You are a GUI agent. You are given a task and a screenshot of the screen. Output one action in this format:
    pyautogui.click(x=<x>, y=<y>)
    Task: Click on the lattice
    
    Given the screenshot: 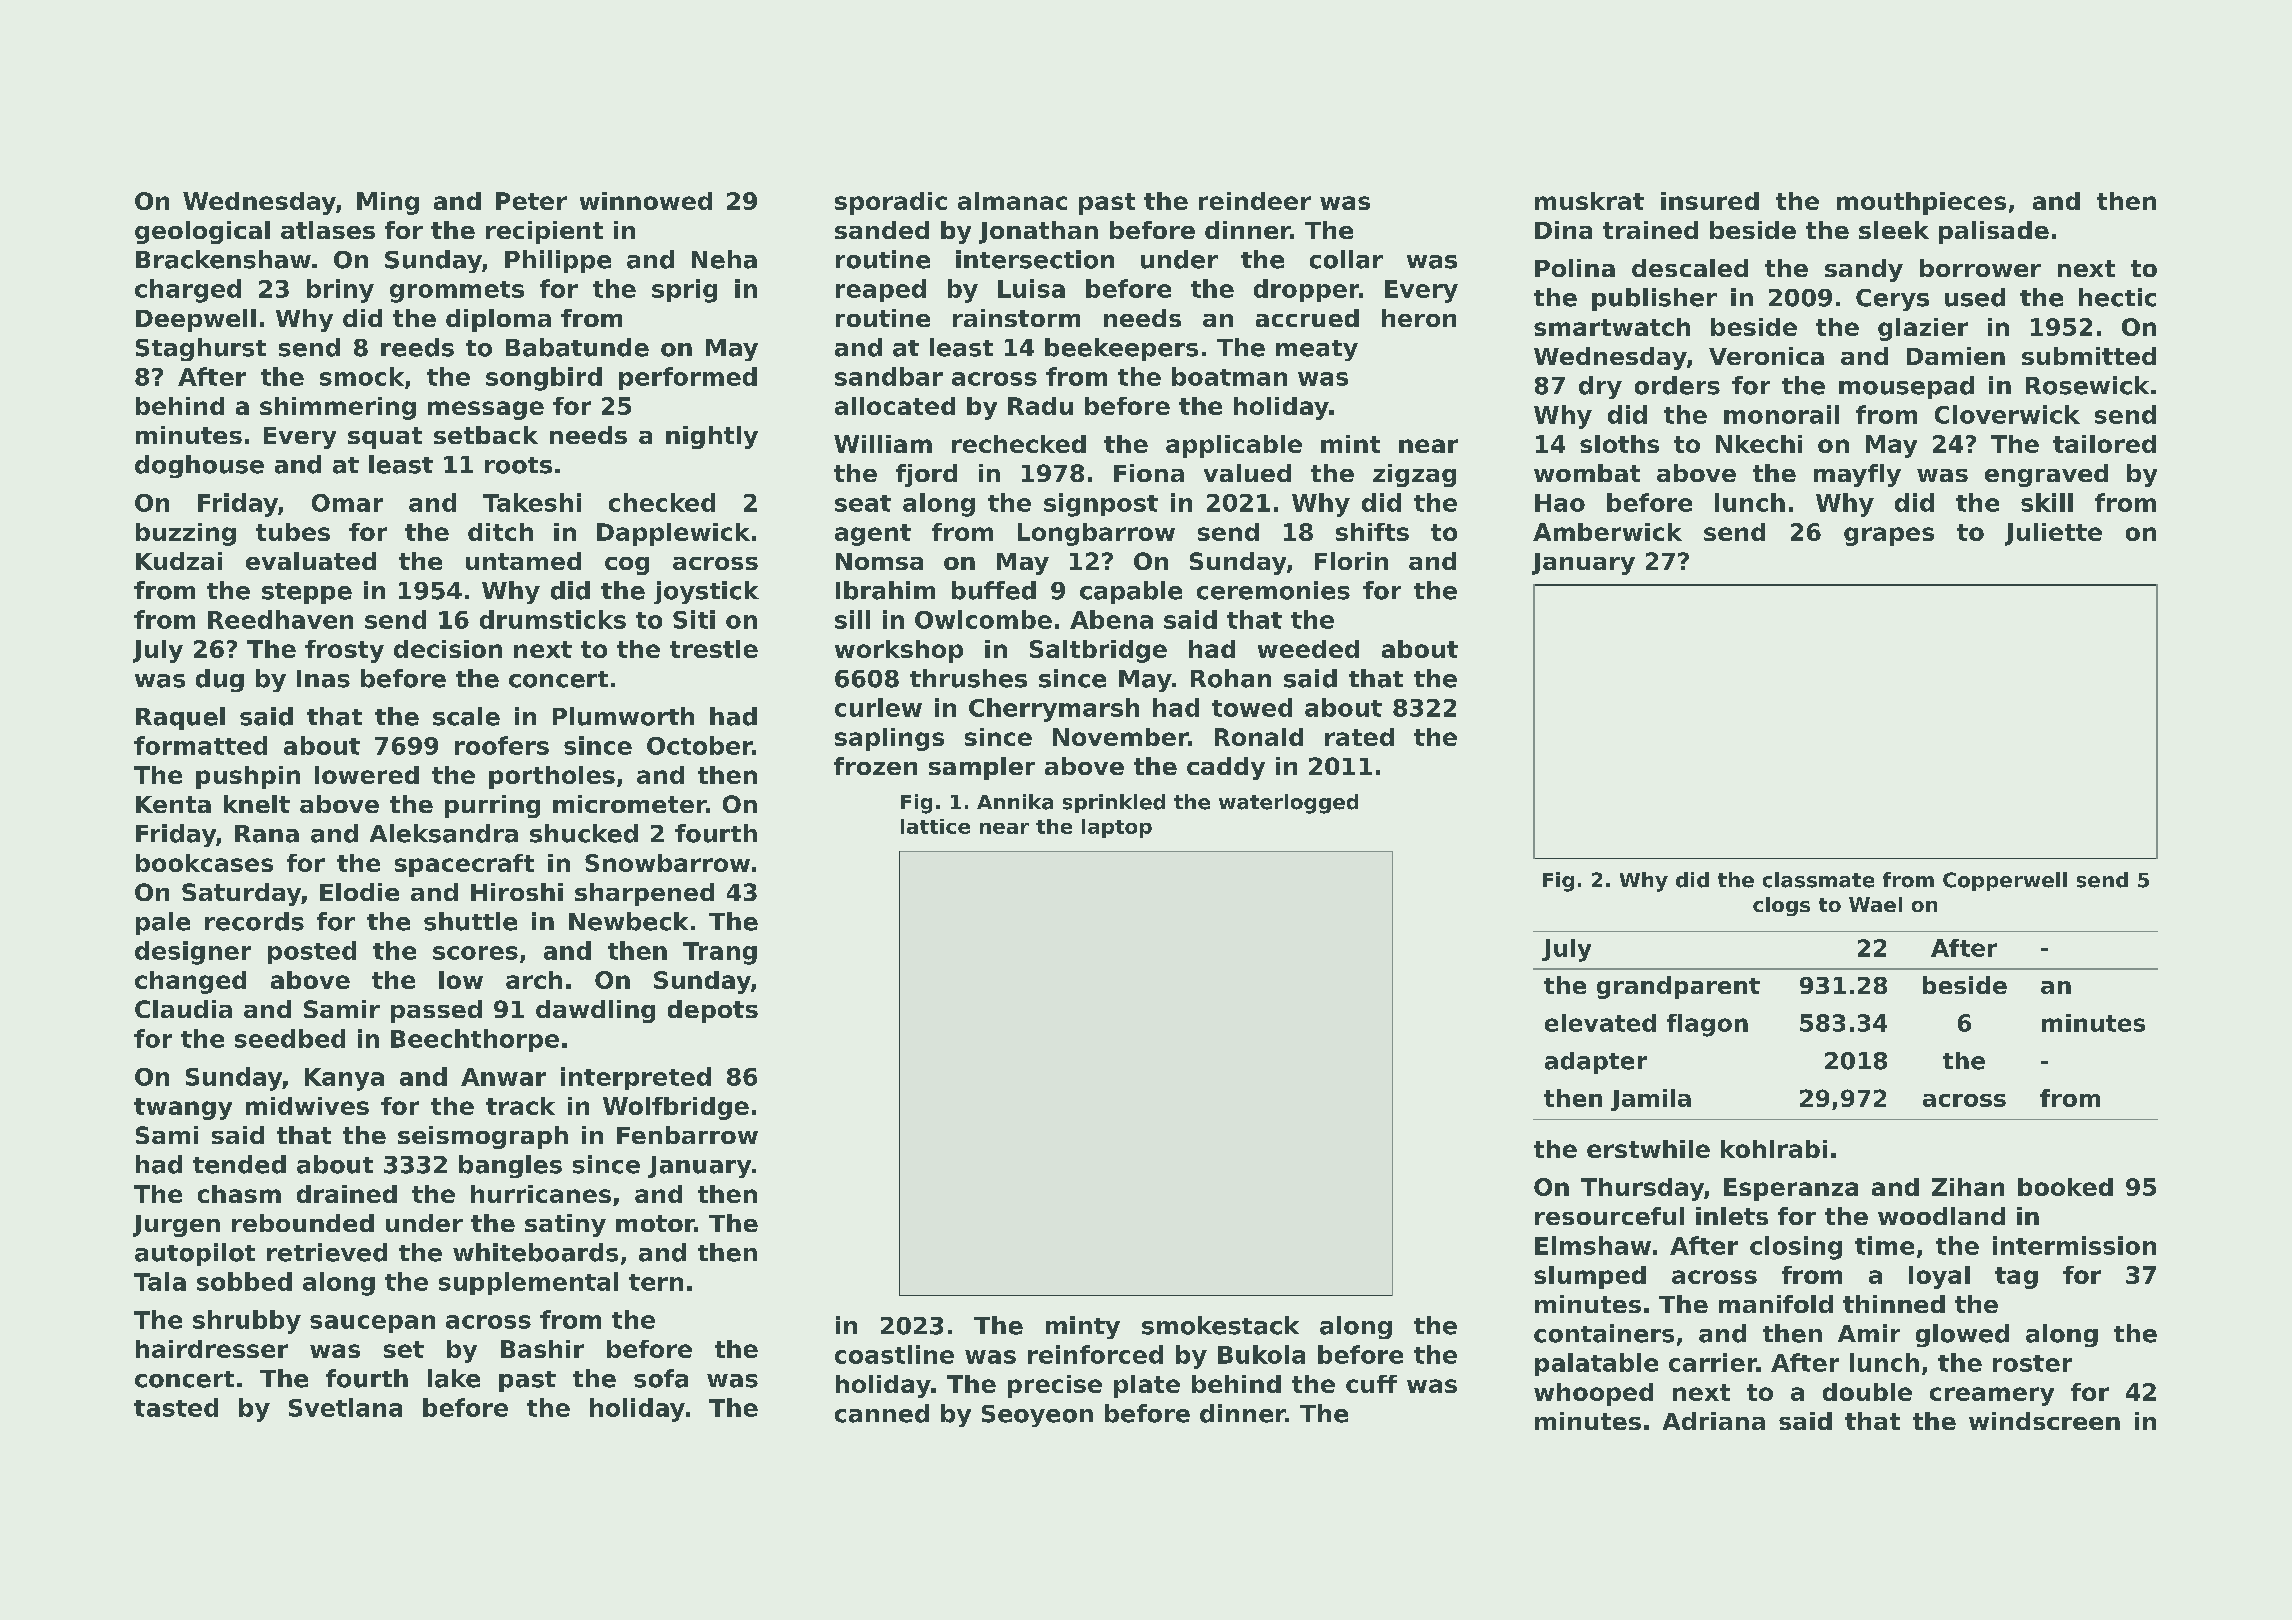 What is the action you would take?
    pyautogui.click(x=935, y=826)
